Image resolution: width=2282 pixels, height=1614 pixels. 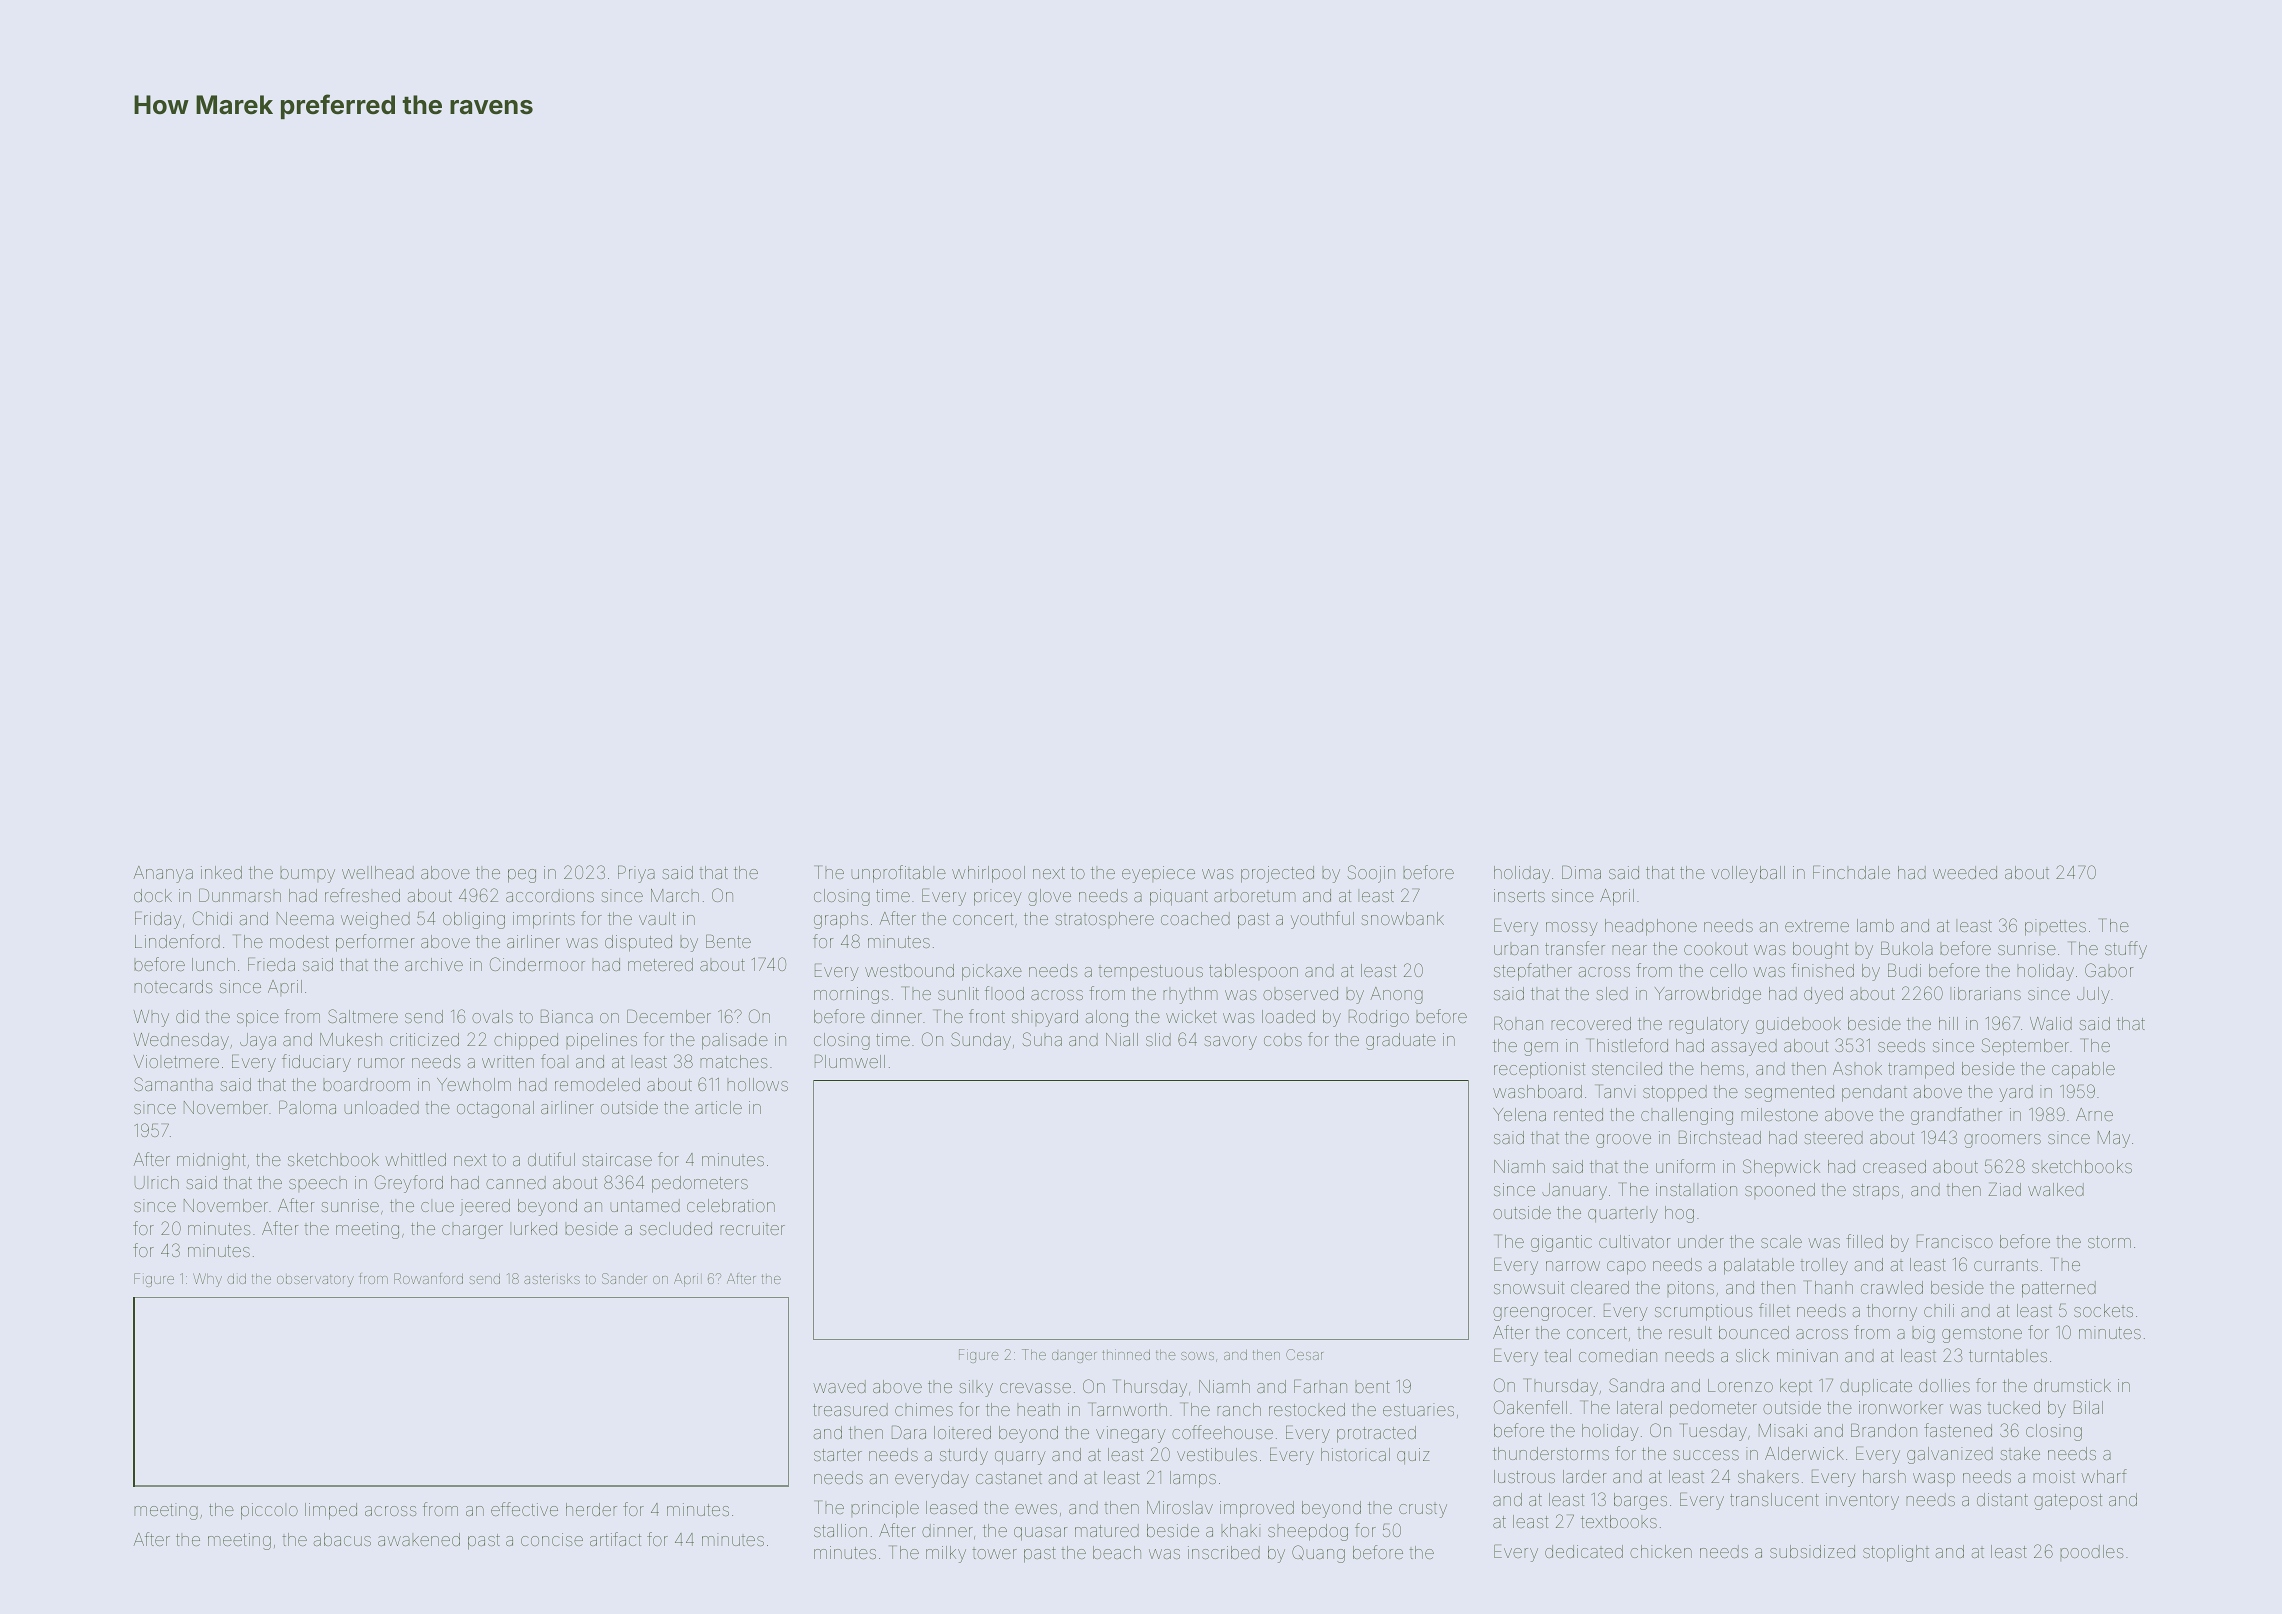 I want to click on abacus, so click(x=342, y=1539).
